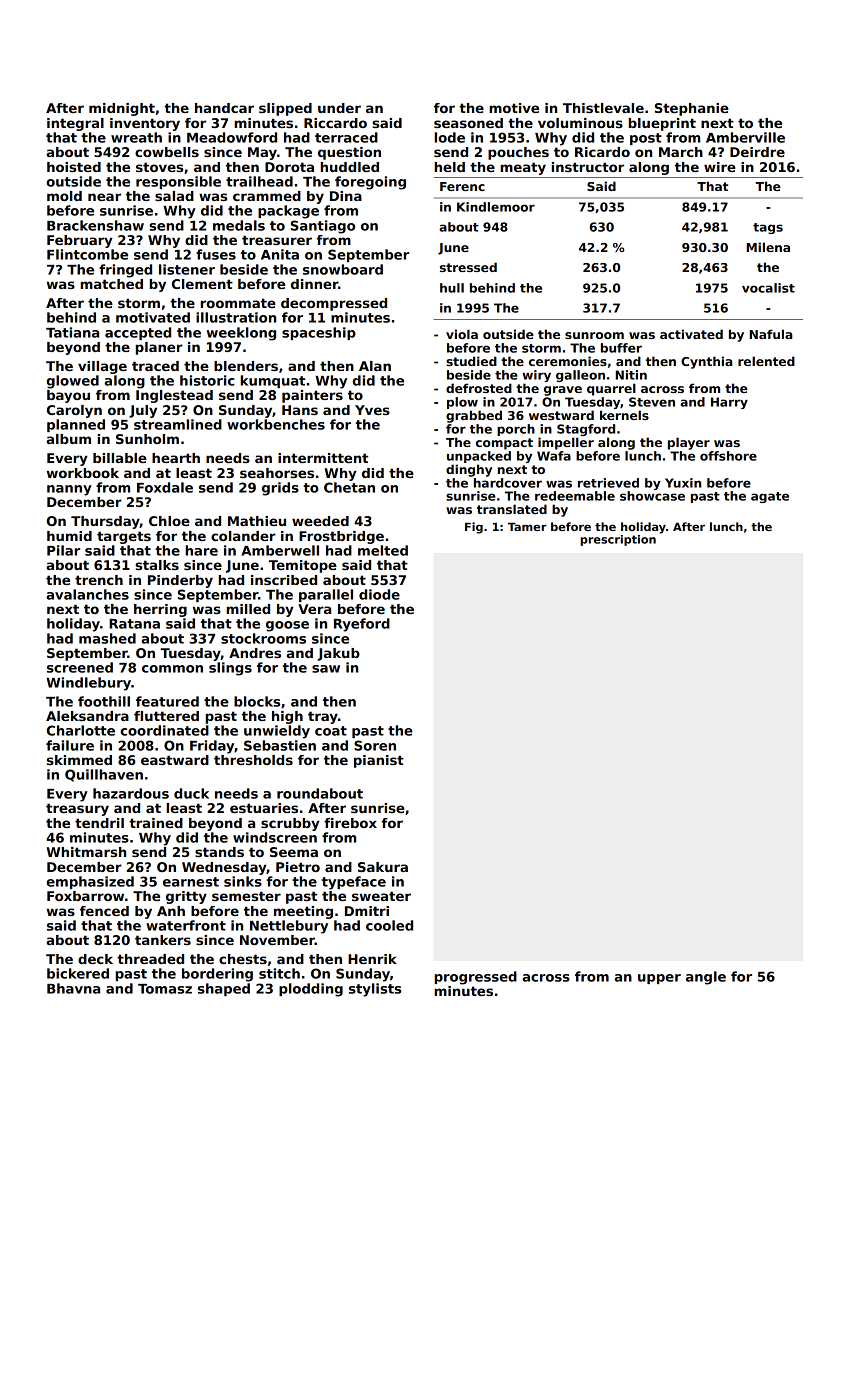  What do you see at coordinates (323, 458) in the document?
I see `intermittent` at bounding box center [323, 458].
